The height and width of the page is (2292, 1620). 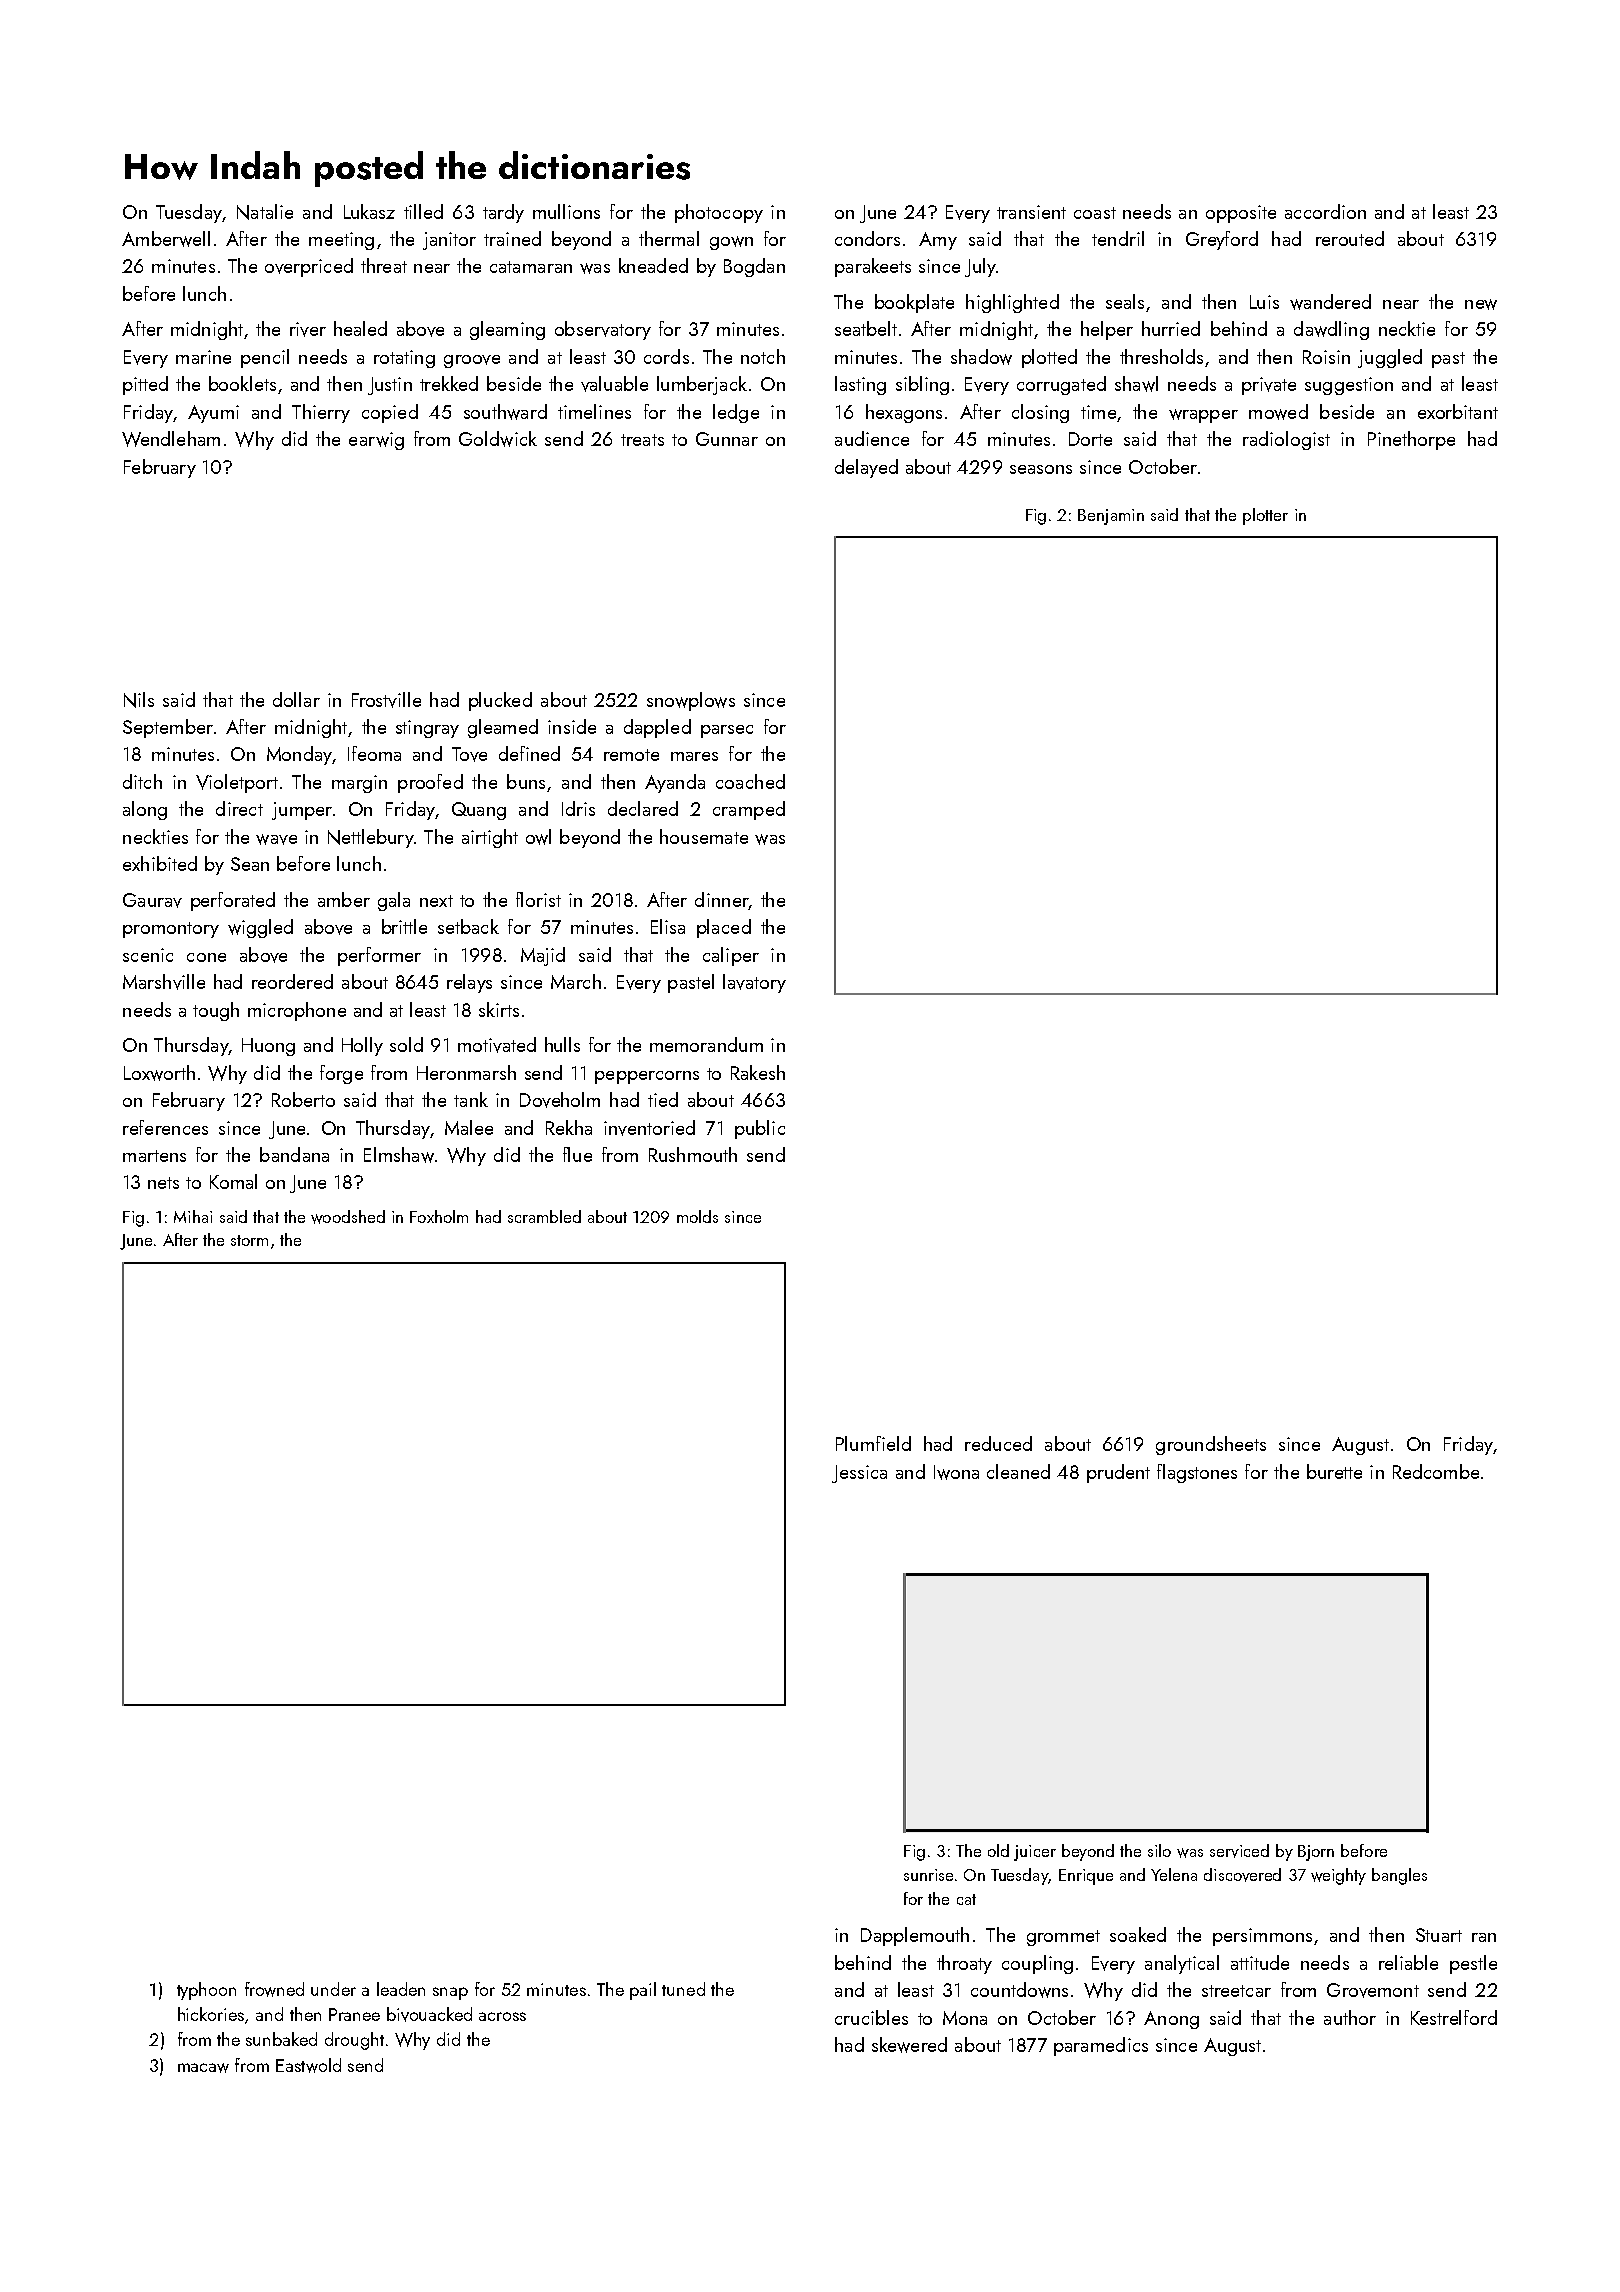 I want to click on Eastwold, so click(x=308, y=2065).
